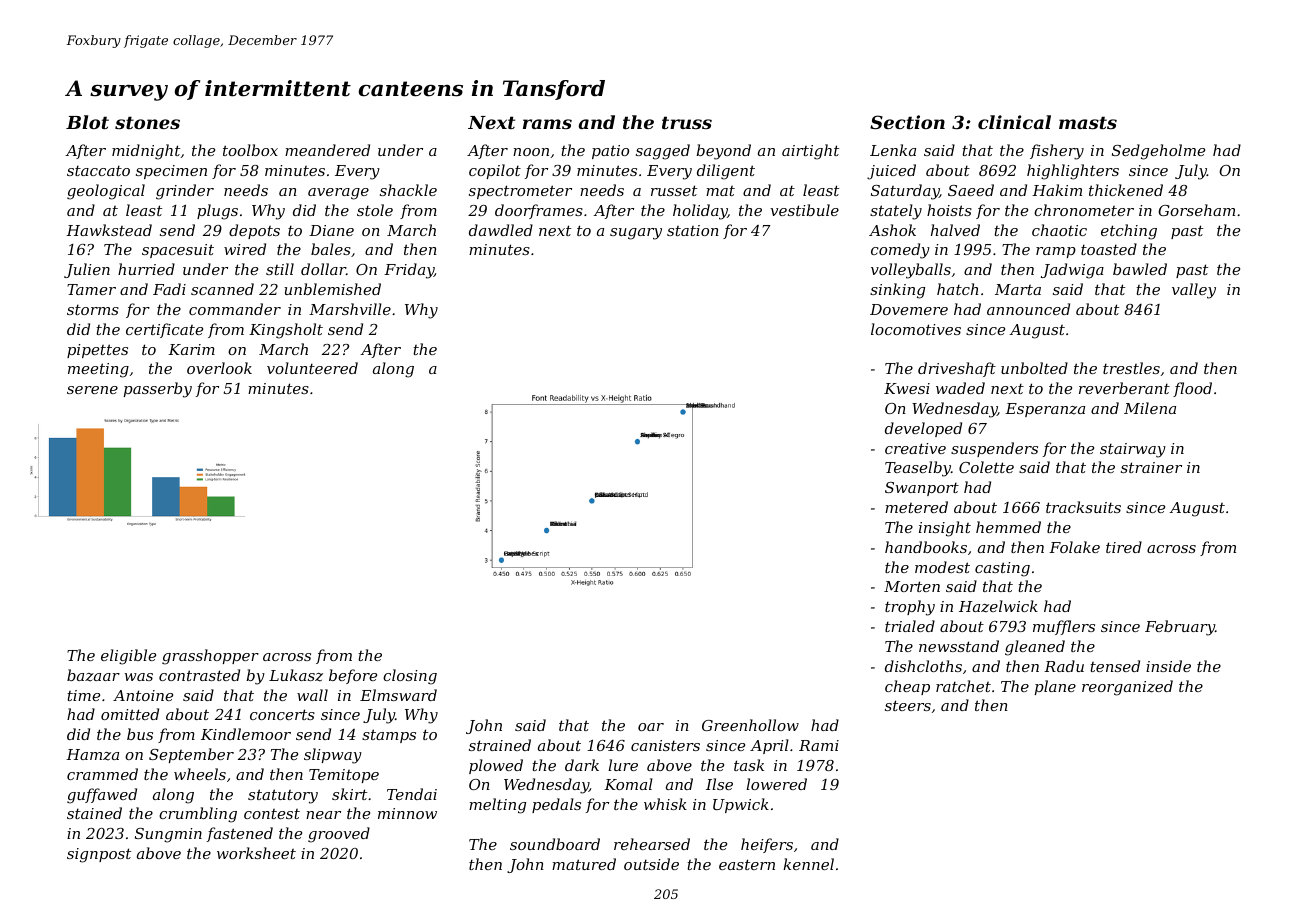  What do you see at coordinates (916, 507) in the image?
I see `metered` at bounding box center [916, 507].
